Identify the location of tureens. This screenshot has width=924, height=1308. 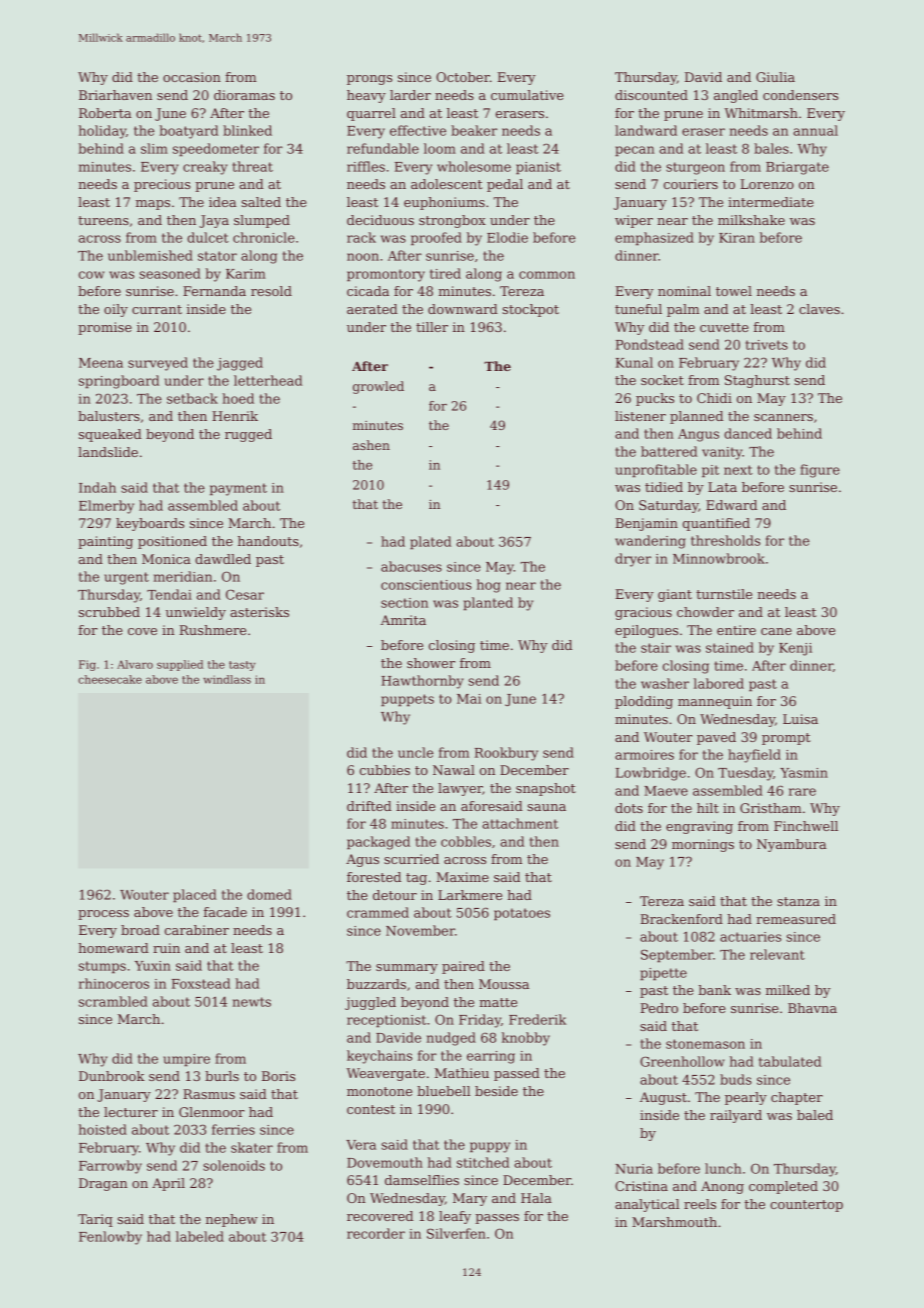
(103, 220).
